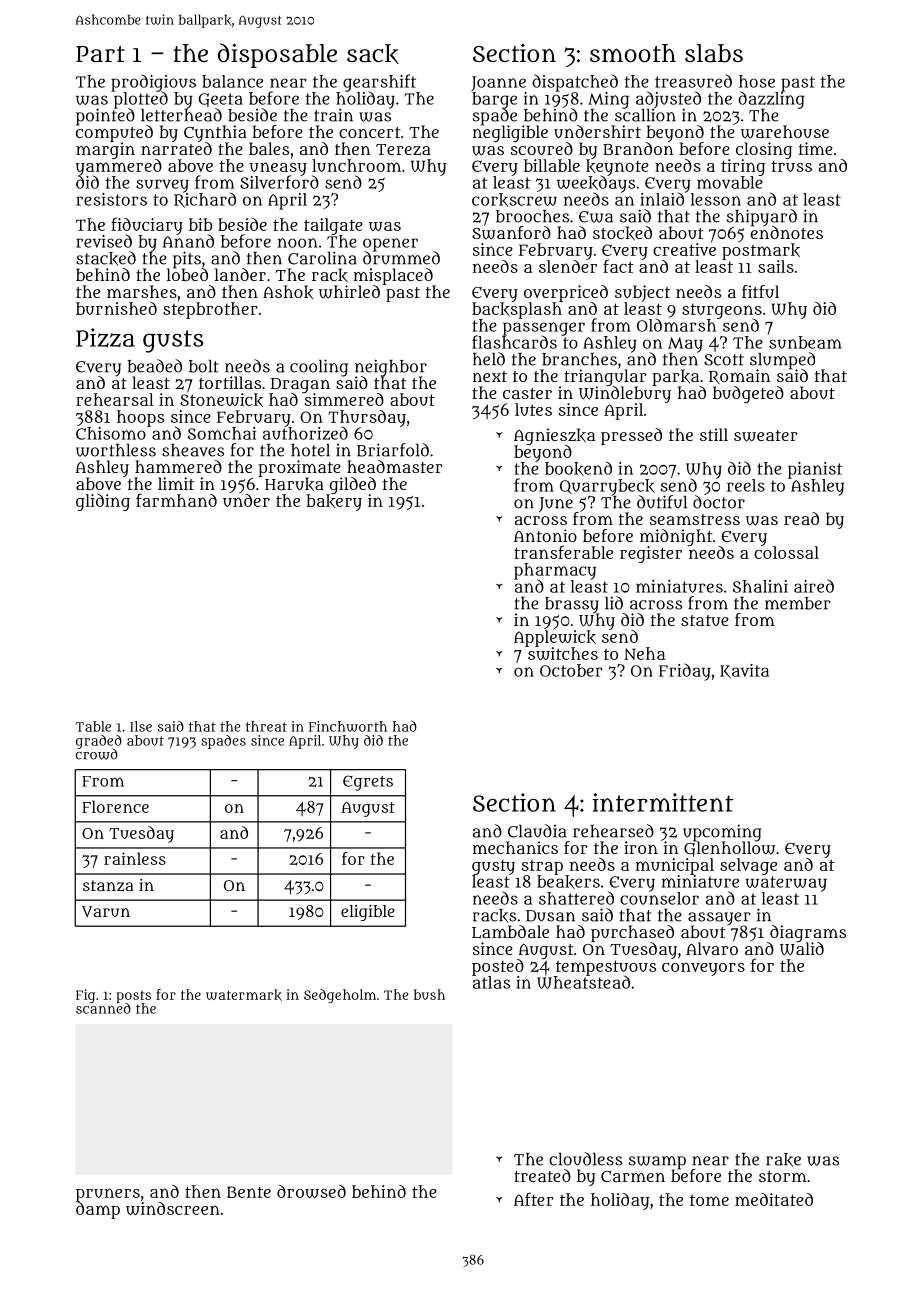 The width and height of the document is (924, 1308). Describe the element at coordinates (662, 199) in the document. I see `inlaid` at that location.
